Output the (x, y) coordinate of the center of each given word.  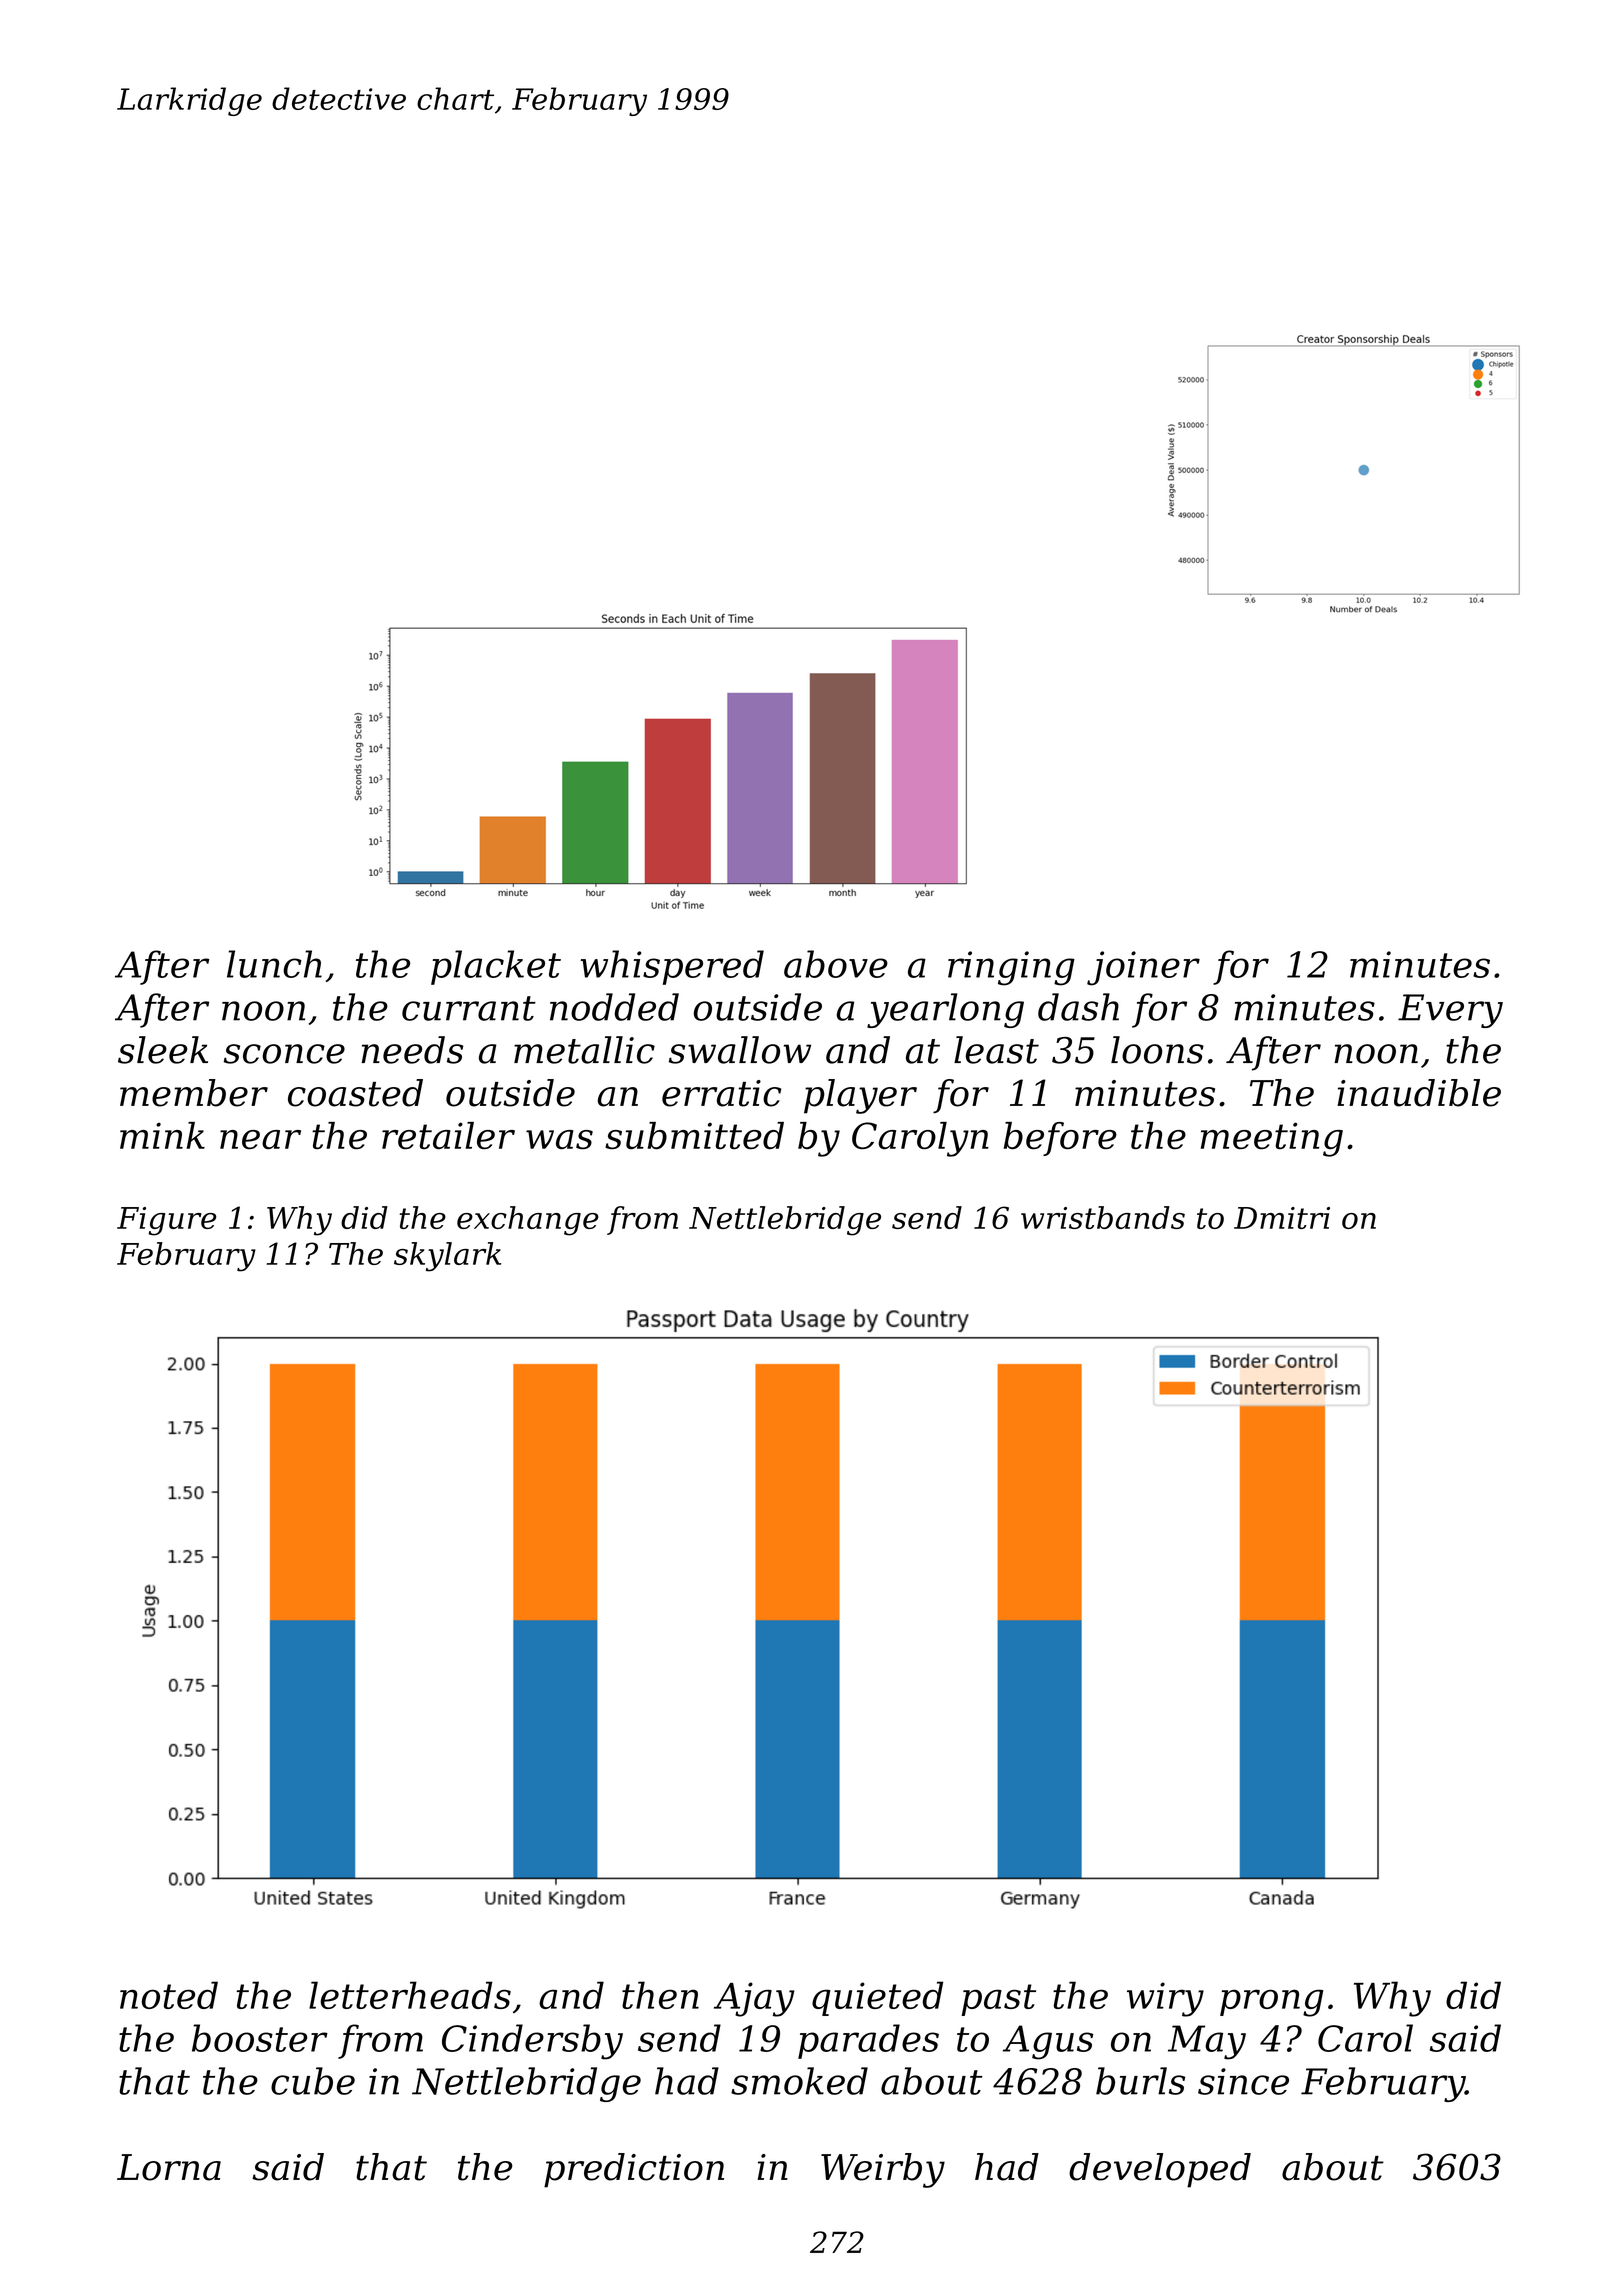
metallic (584, 1050)
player (860, 1096)
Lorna (169, 2167)
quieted (877, 1998)
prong (1271, 2003)
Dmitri (1282, 1218)
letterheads (410, 1995)
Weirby (883, 2170)
